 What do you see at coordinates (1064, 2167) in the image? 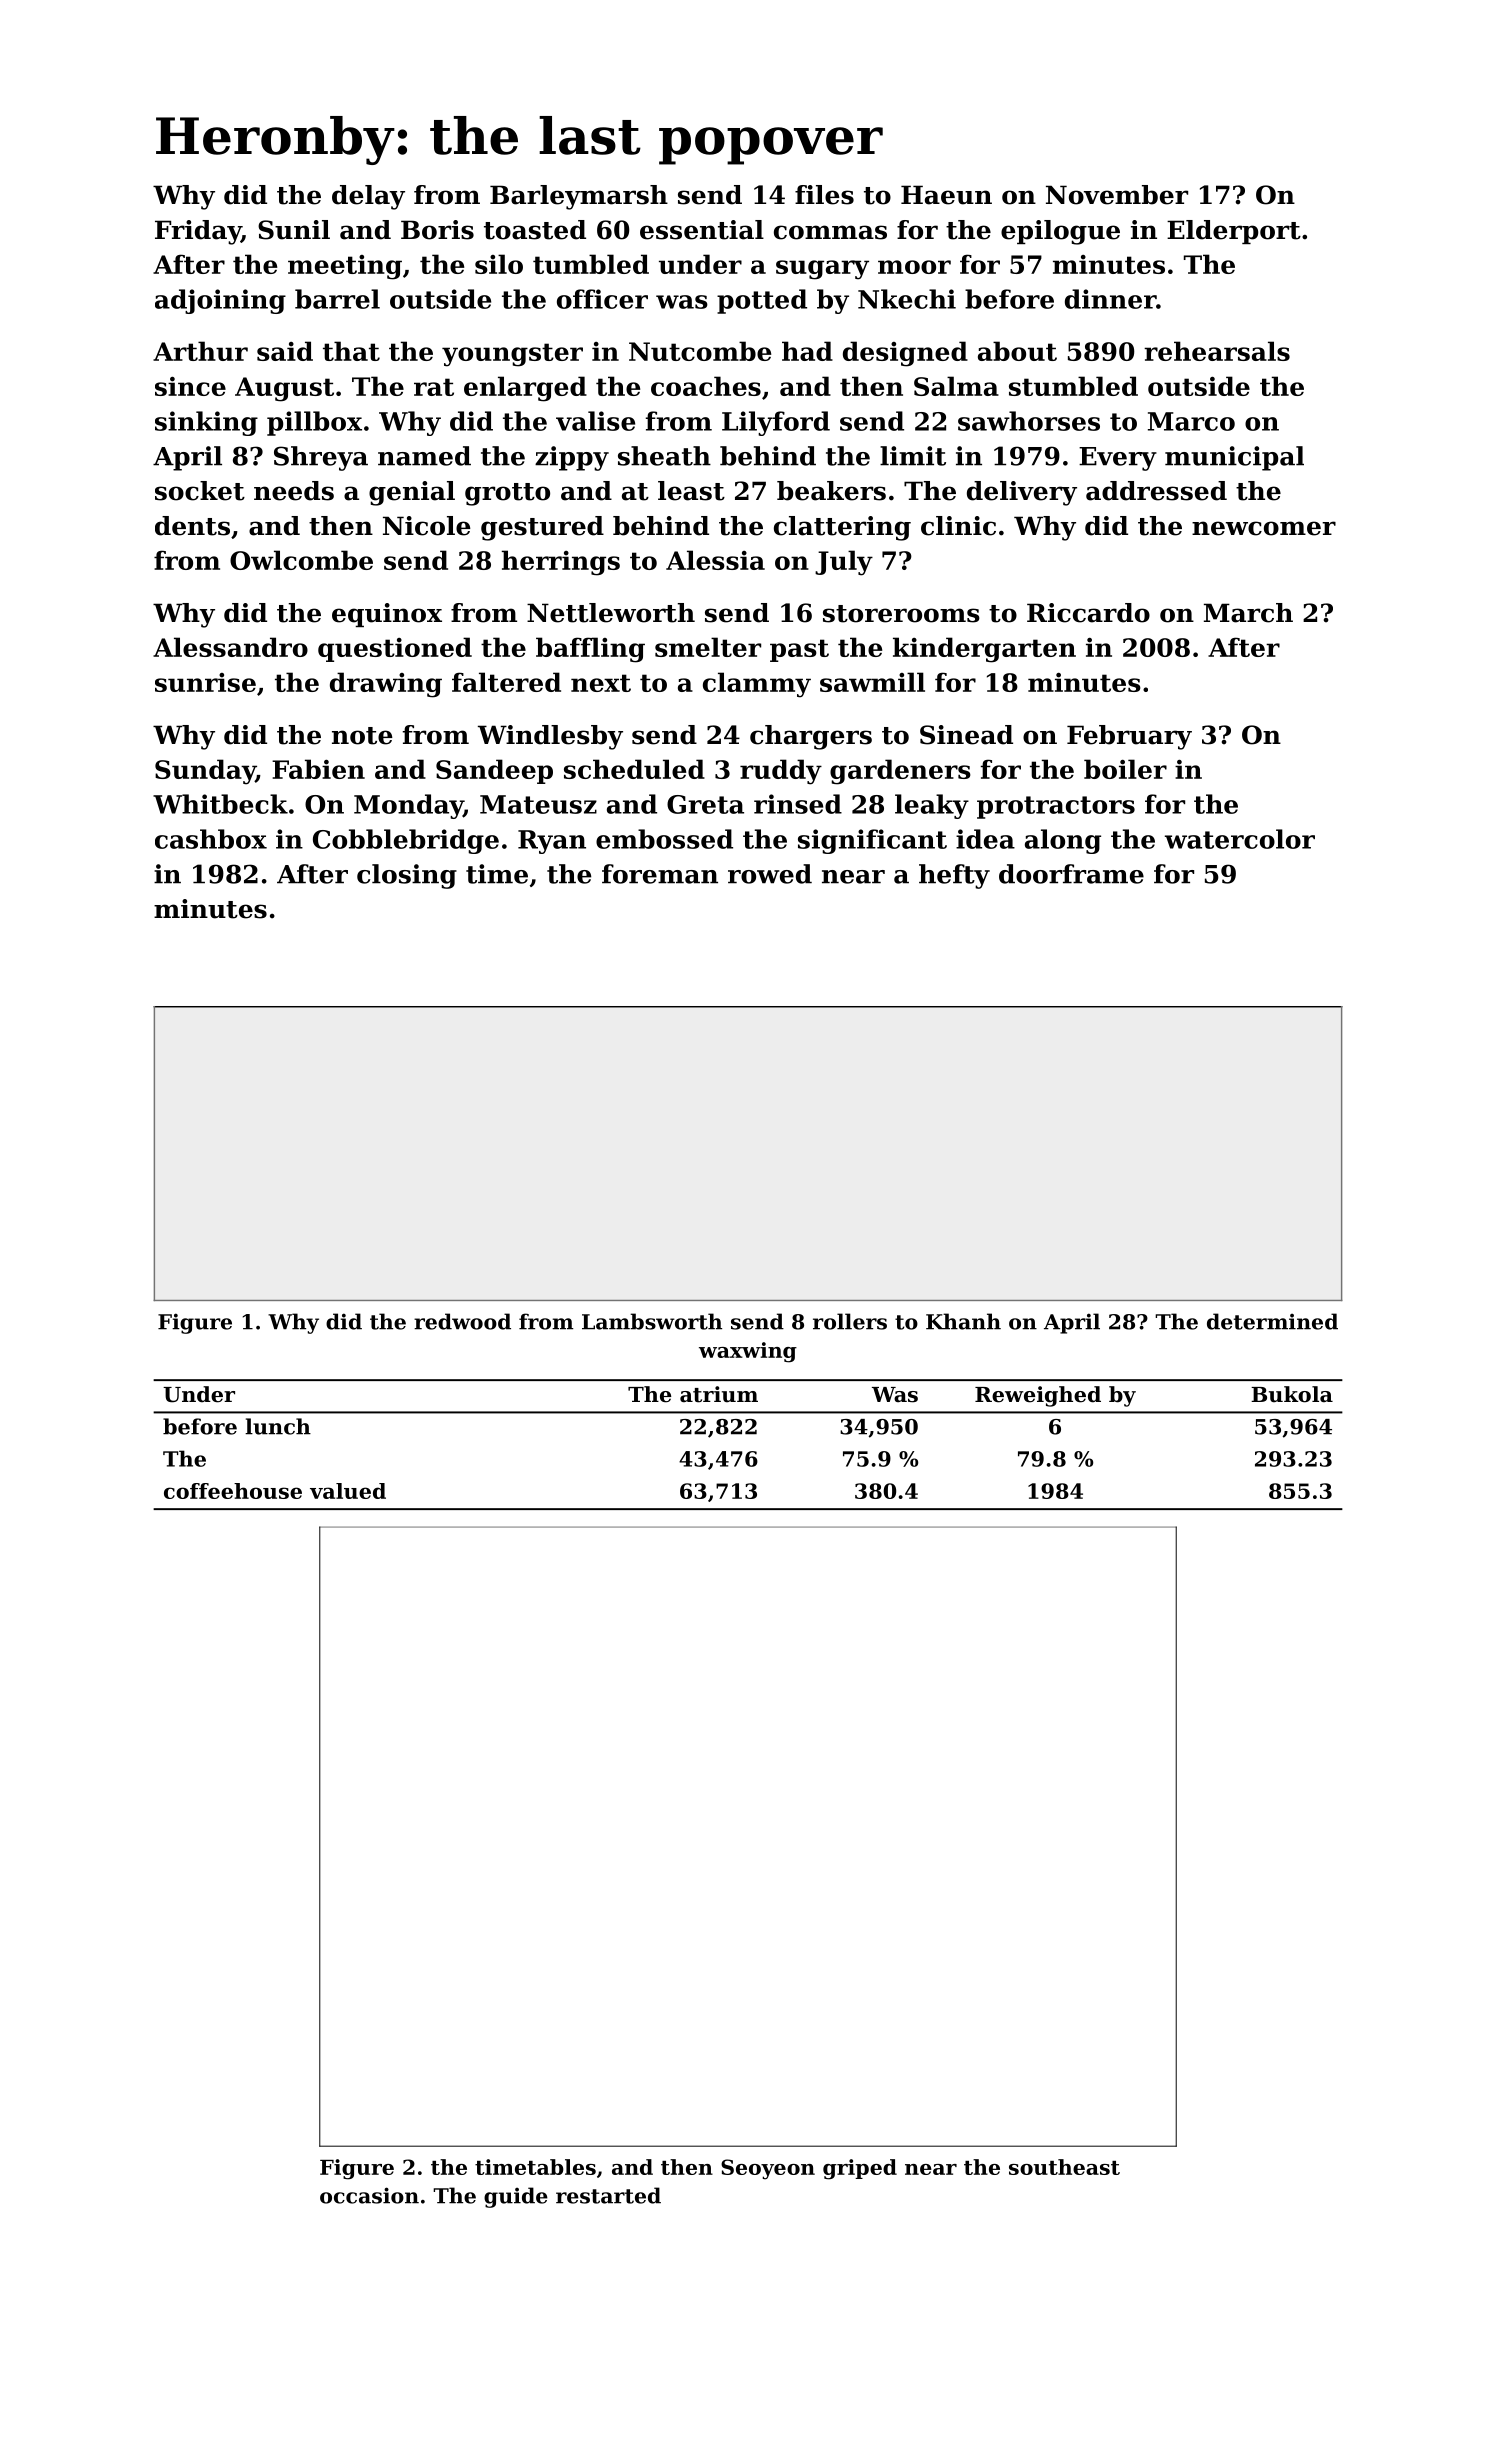
I see `southeast` at bounding box center [1064, 2167].
